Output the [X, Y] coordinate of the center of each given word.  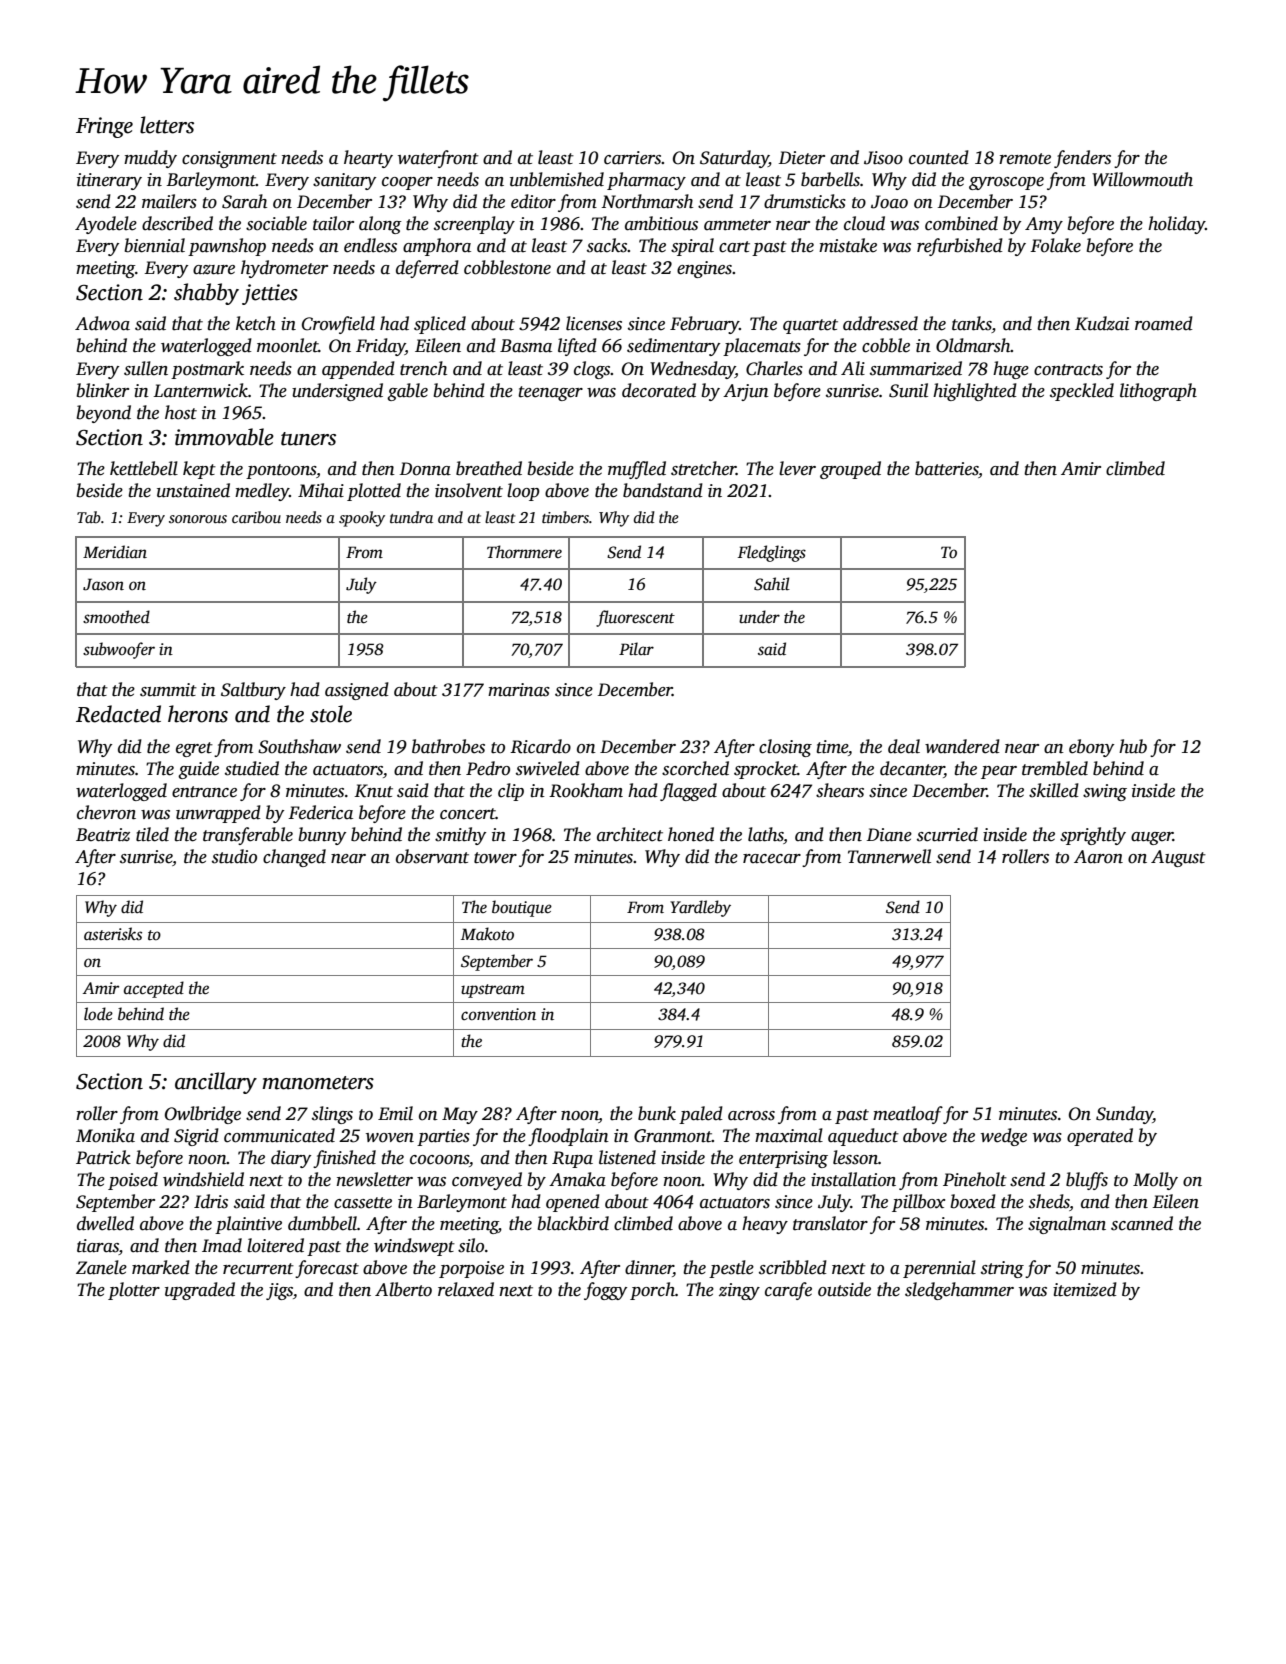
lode [98, 1014]
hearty [368, 159]
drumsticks [805, 201]
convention [498, 1014]
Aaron [1098, 857]
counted [939, 157]
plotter [134, 1291]
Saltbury [253, 691]
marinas [519, 690]
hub [1133, 746]
